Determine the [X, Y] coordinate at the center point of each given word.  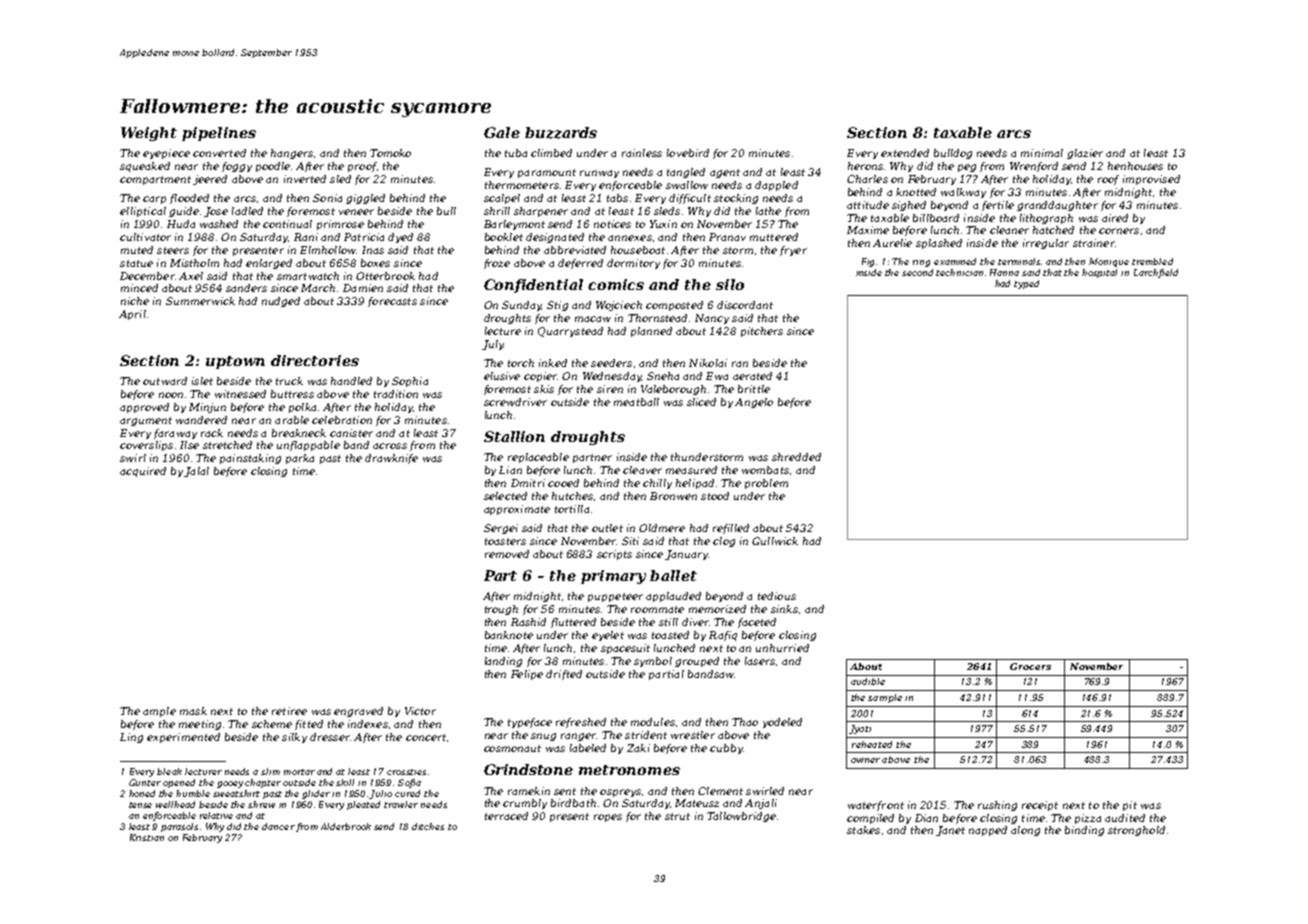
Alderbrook [346, 826]
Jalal [196, 472]
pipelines [219, 134]
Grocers [1030, 666]
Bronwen [673, 496]
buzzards [561, 133]
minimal [1042, 153]
